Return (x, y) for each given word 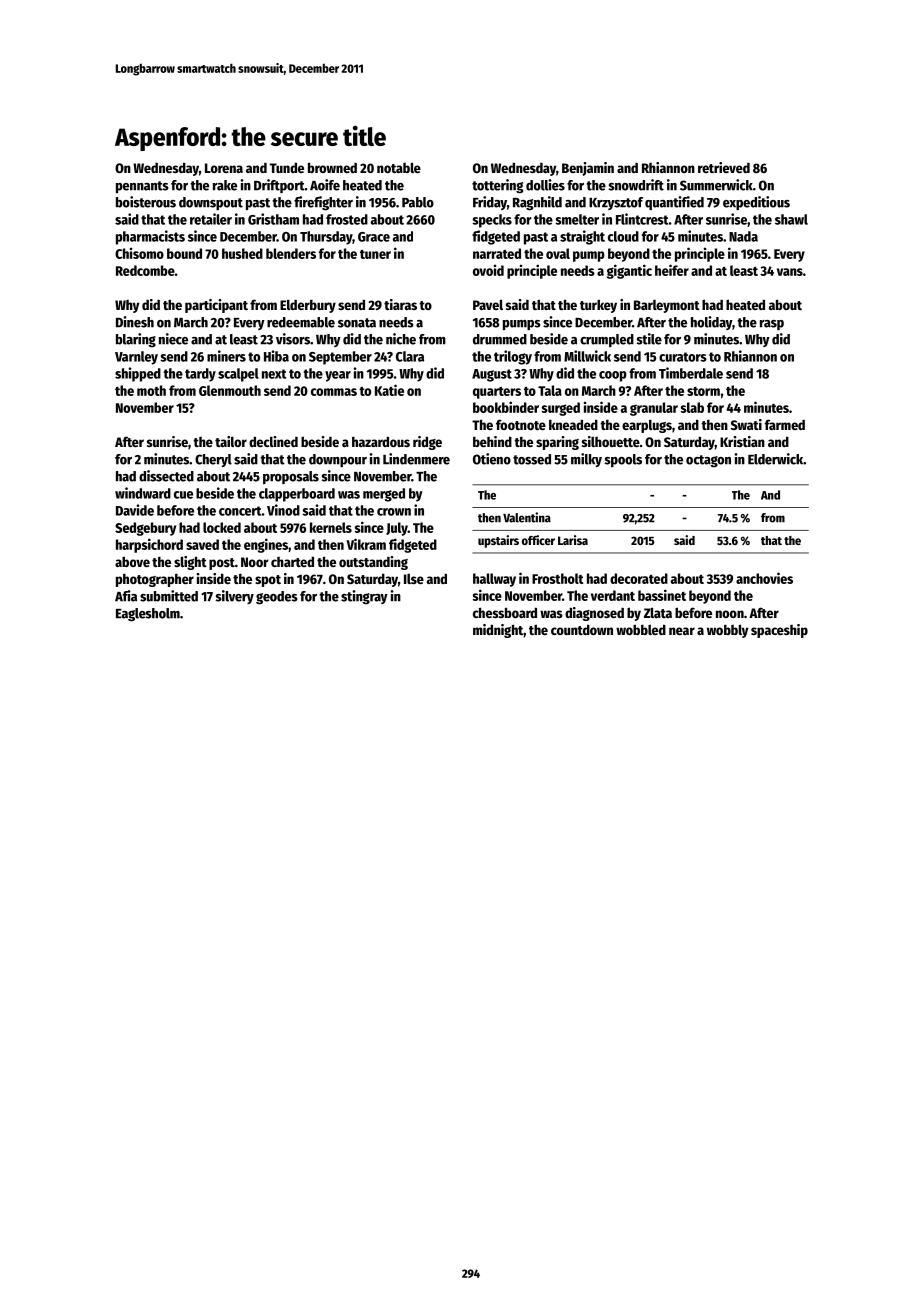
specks (492, 221)
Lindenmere (416, 459)
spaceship (779, 631)
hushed (242, 253)
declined (273, 441)
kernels (331, 527)
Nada (743, 236)
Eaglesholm (148, 615)
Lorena (224, 168)
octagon (708, 461)
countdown (582, 629)
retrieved (724, 167)
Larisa (573, 540)
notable (399, 167)
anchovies (764, 578)
